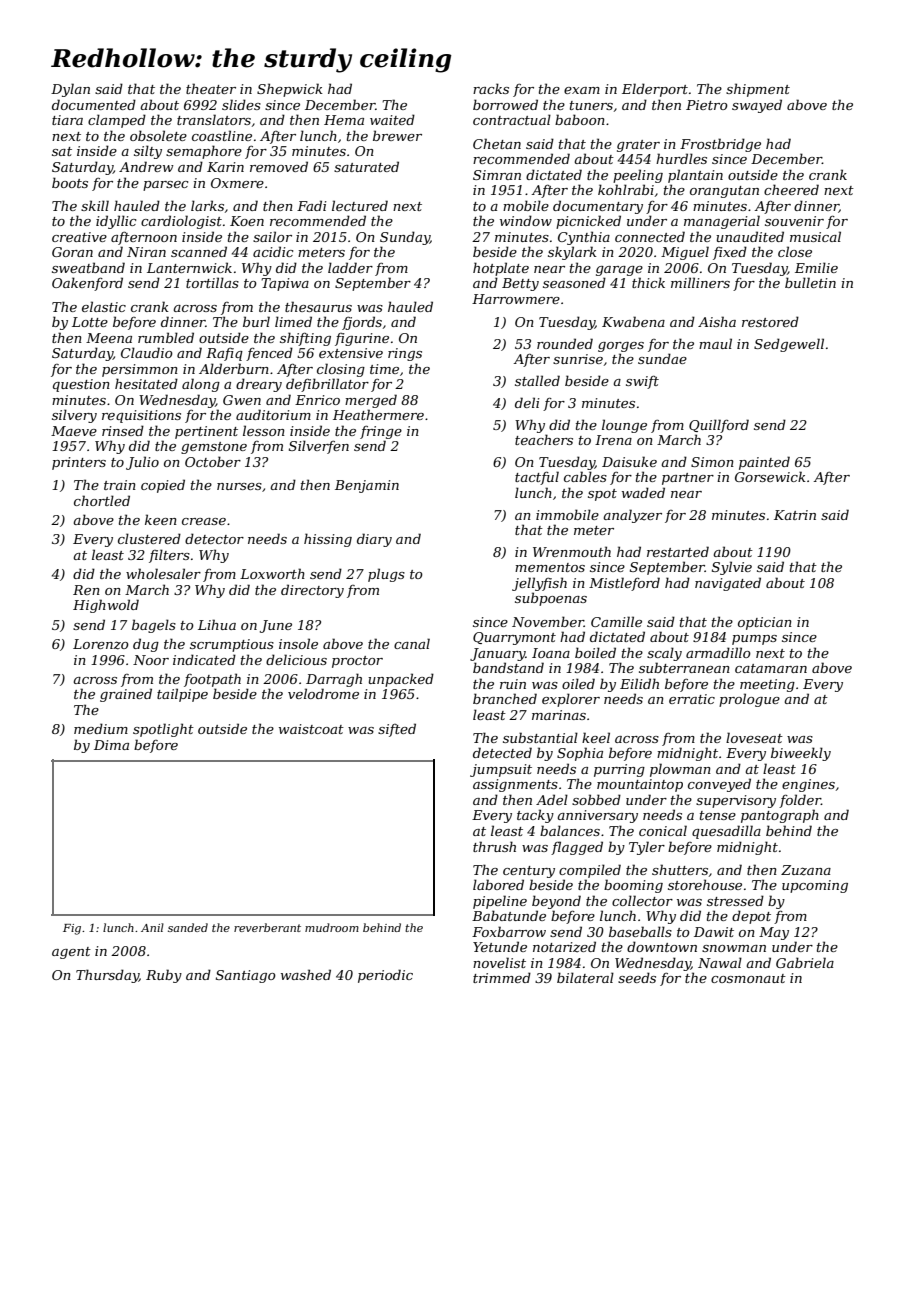 This screenshot has width=908, height=1316. What do you see at coordinates (551, 653) in the screenshot?
I see `Ioana` at bounding box center [551, 653].
